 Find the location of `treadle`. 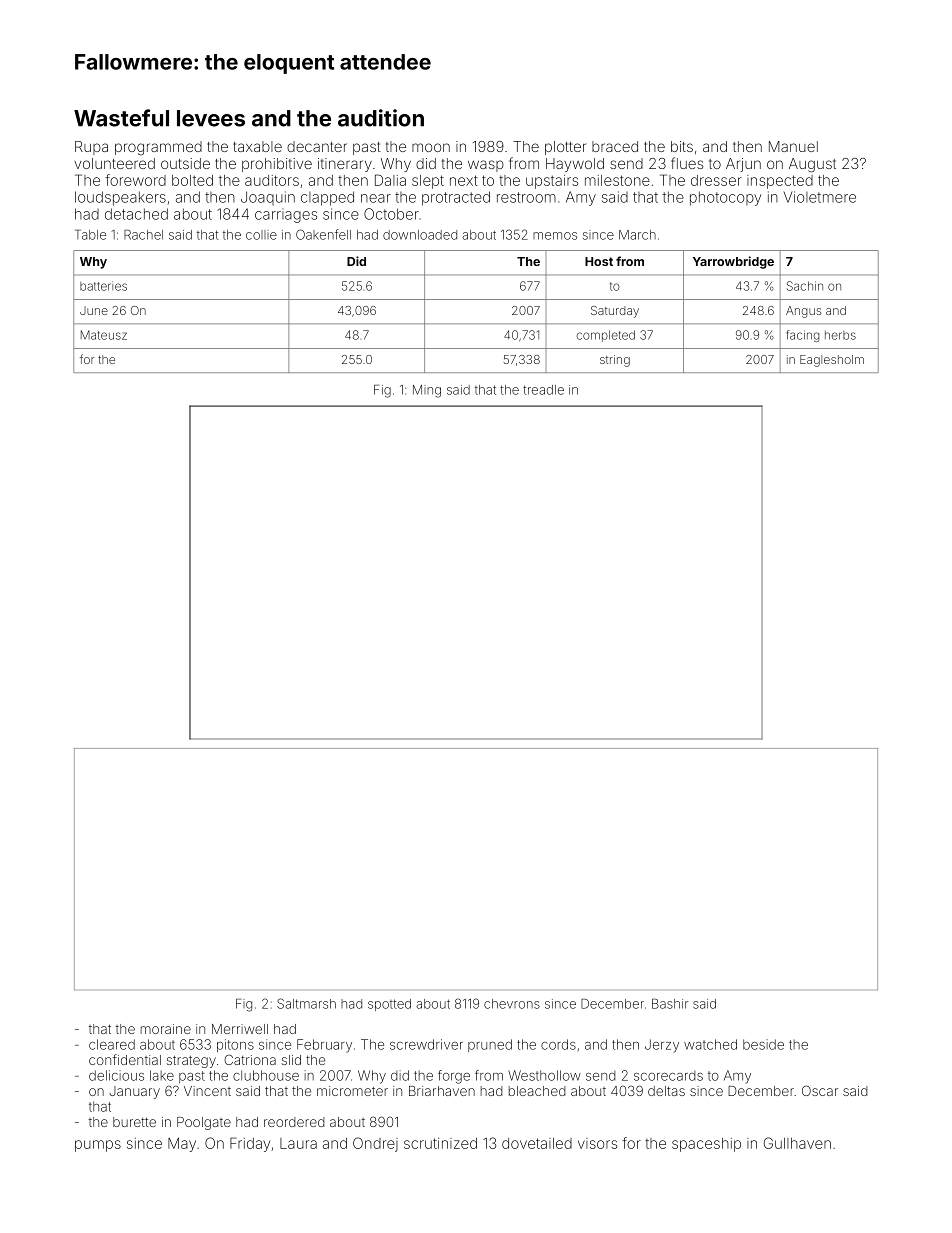

treadle is located at coordinates (543, 390).
